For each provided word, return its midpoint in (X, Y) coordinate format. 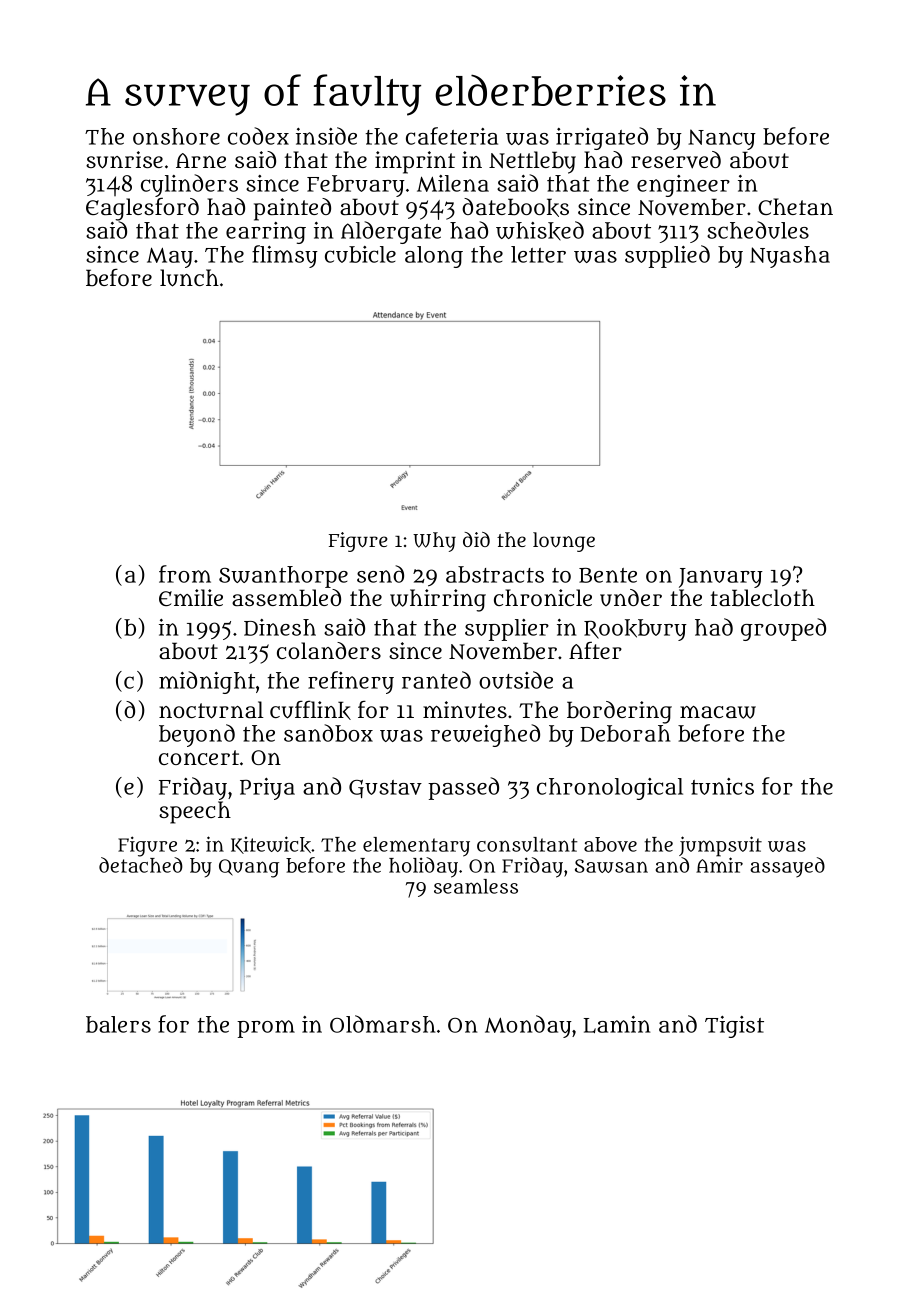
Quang (249, 868)
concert (199, 757)
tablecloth (763, 598)
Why (434, 542)
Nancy (722, 139)
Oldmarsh (382, 1024)
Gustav (385, 789)
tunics (722, 786)
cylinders (189, 185)
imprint (415, 162)
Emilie (191, 597)
